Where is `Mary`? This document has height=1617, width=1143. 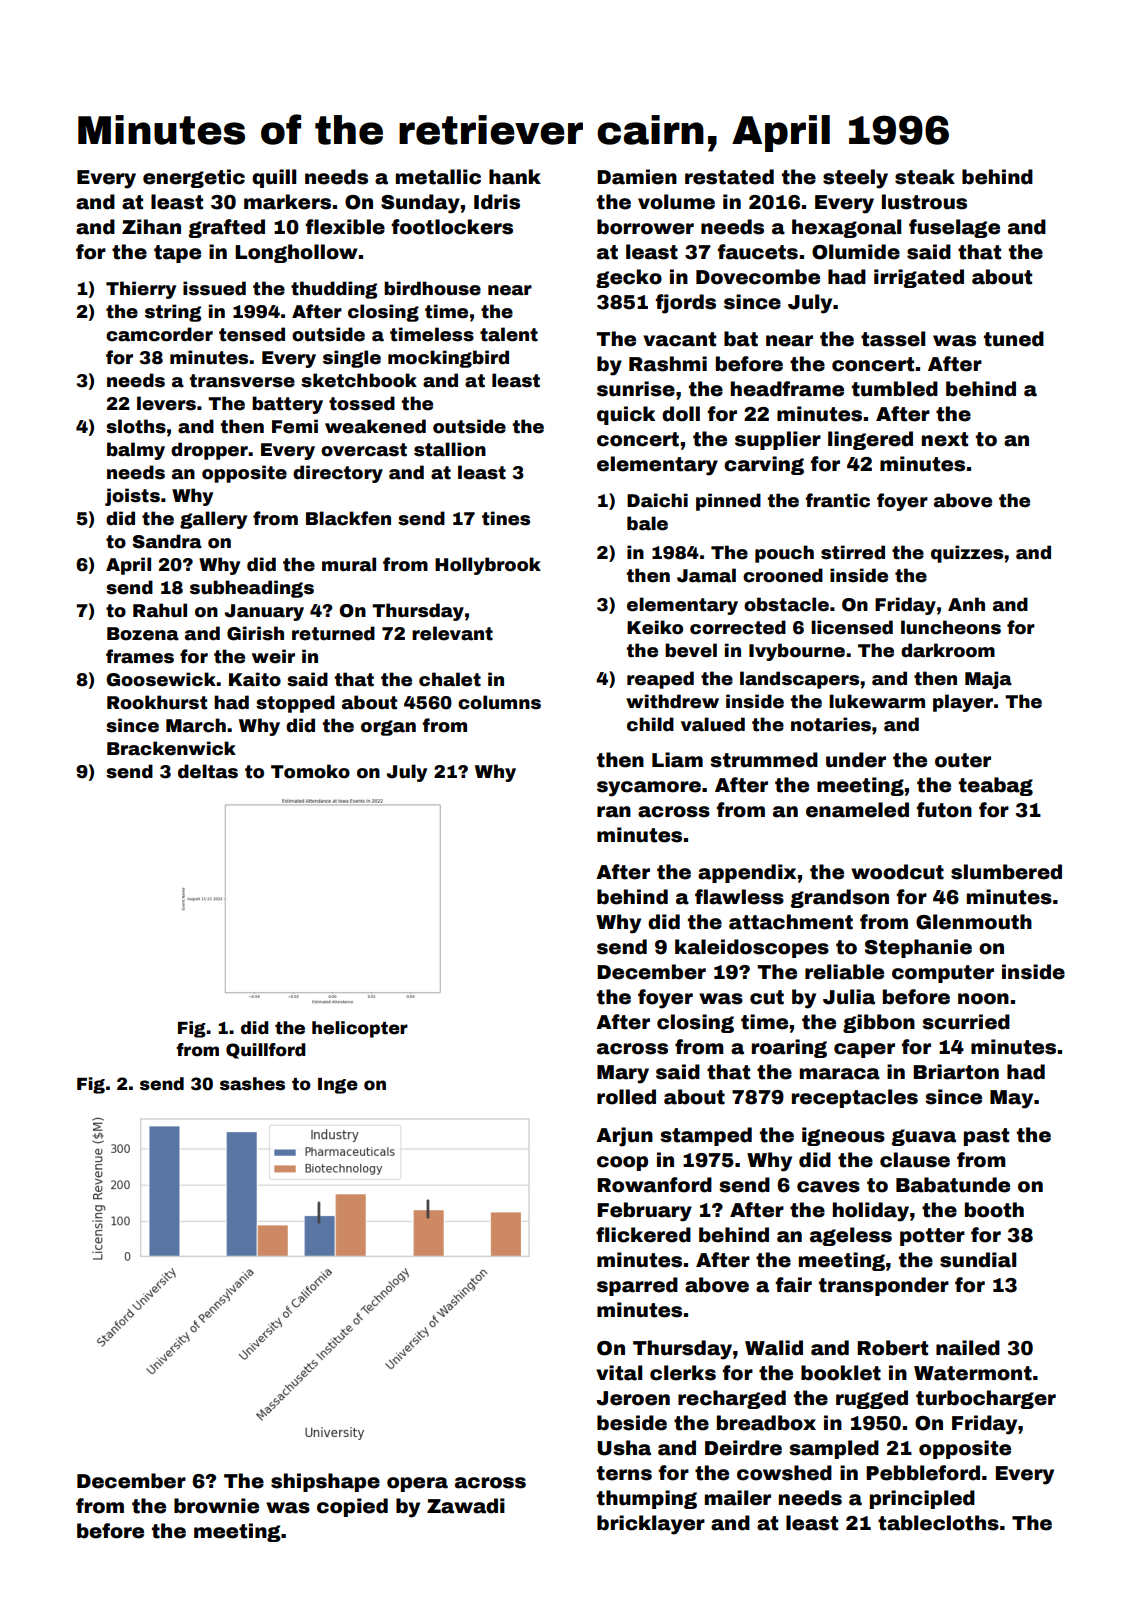 Mary is located at coordinates (623, 1074).
